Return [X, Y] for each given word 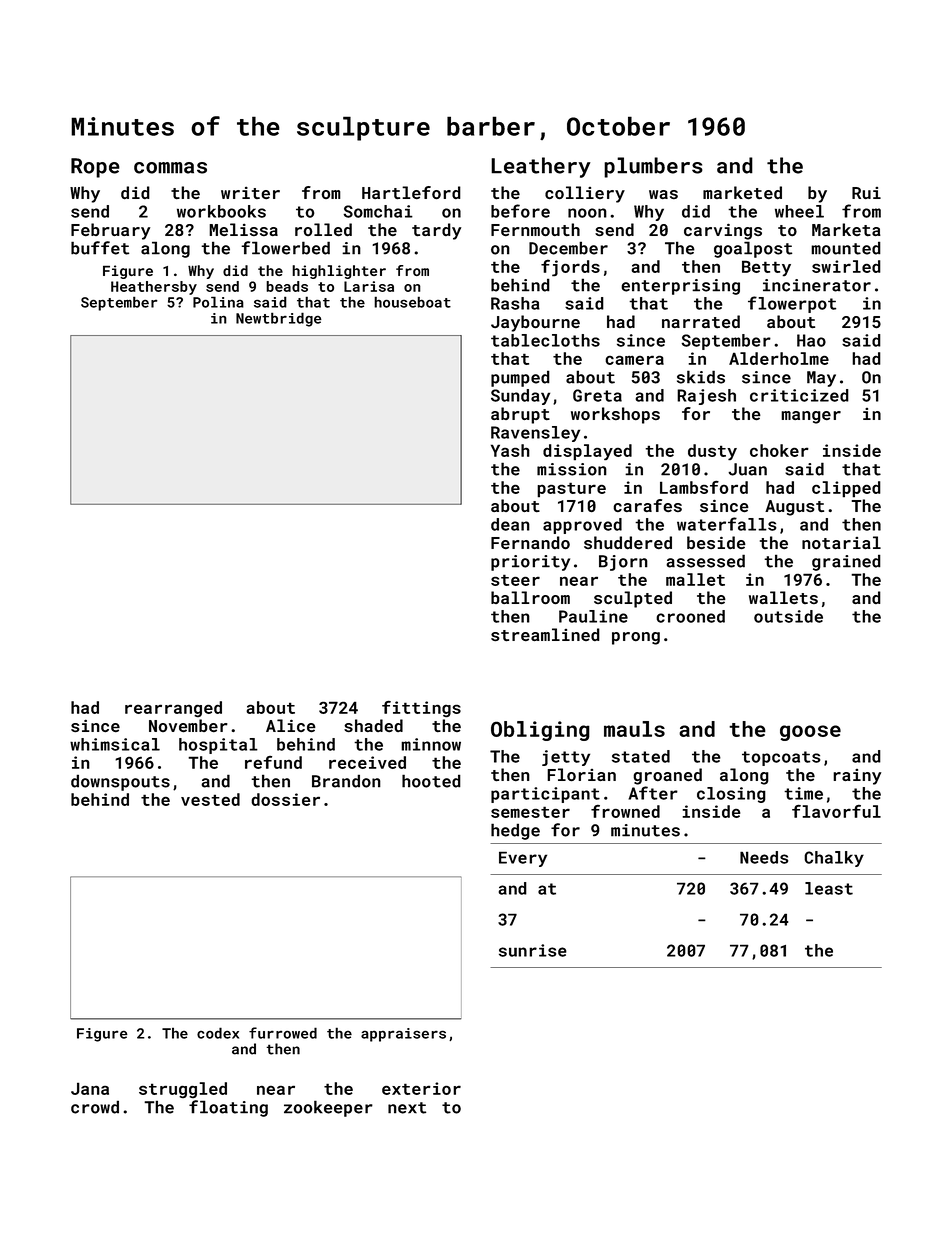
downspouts [120, 782]
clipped [846, 489]
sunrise [533, 950]
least [829, 888]
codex [218, 1033]
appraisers [403, 1035]
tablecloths [545, 340]
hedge [515, 831]
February [110, 231]
